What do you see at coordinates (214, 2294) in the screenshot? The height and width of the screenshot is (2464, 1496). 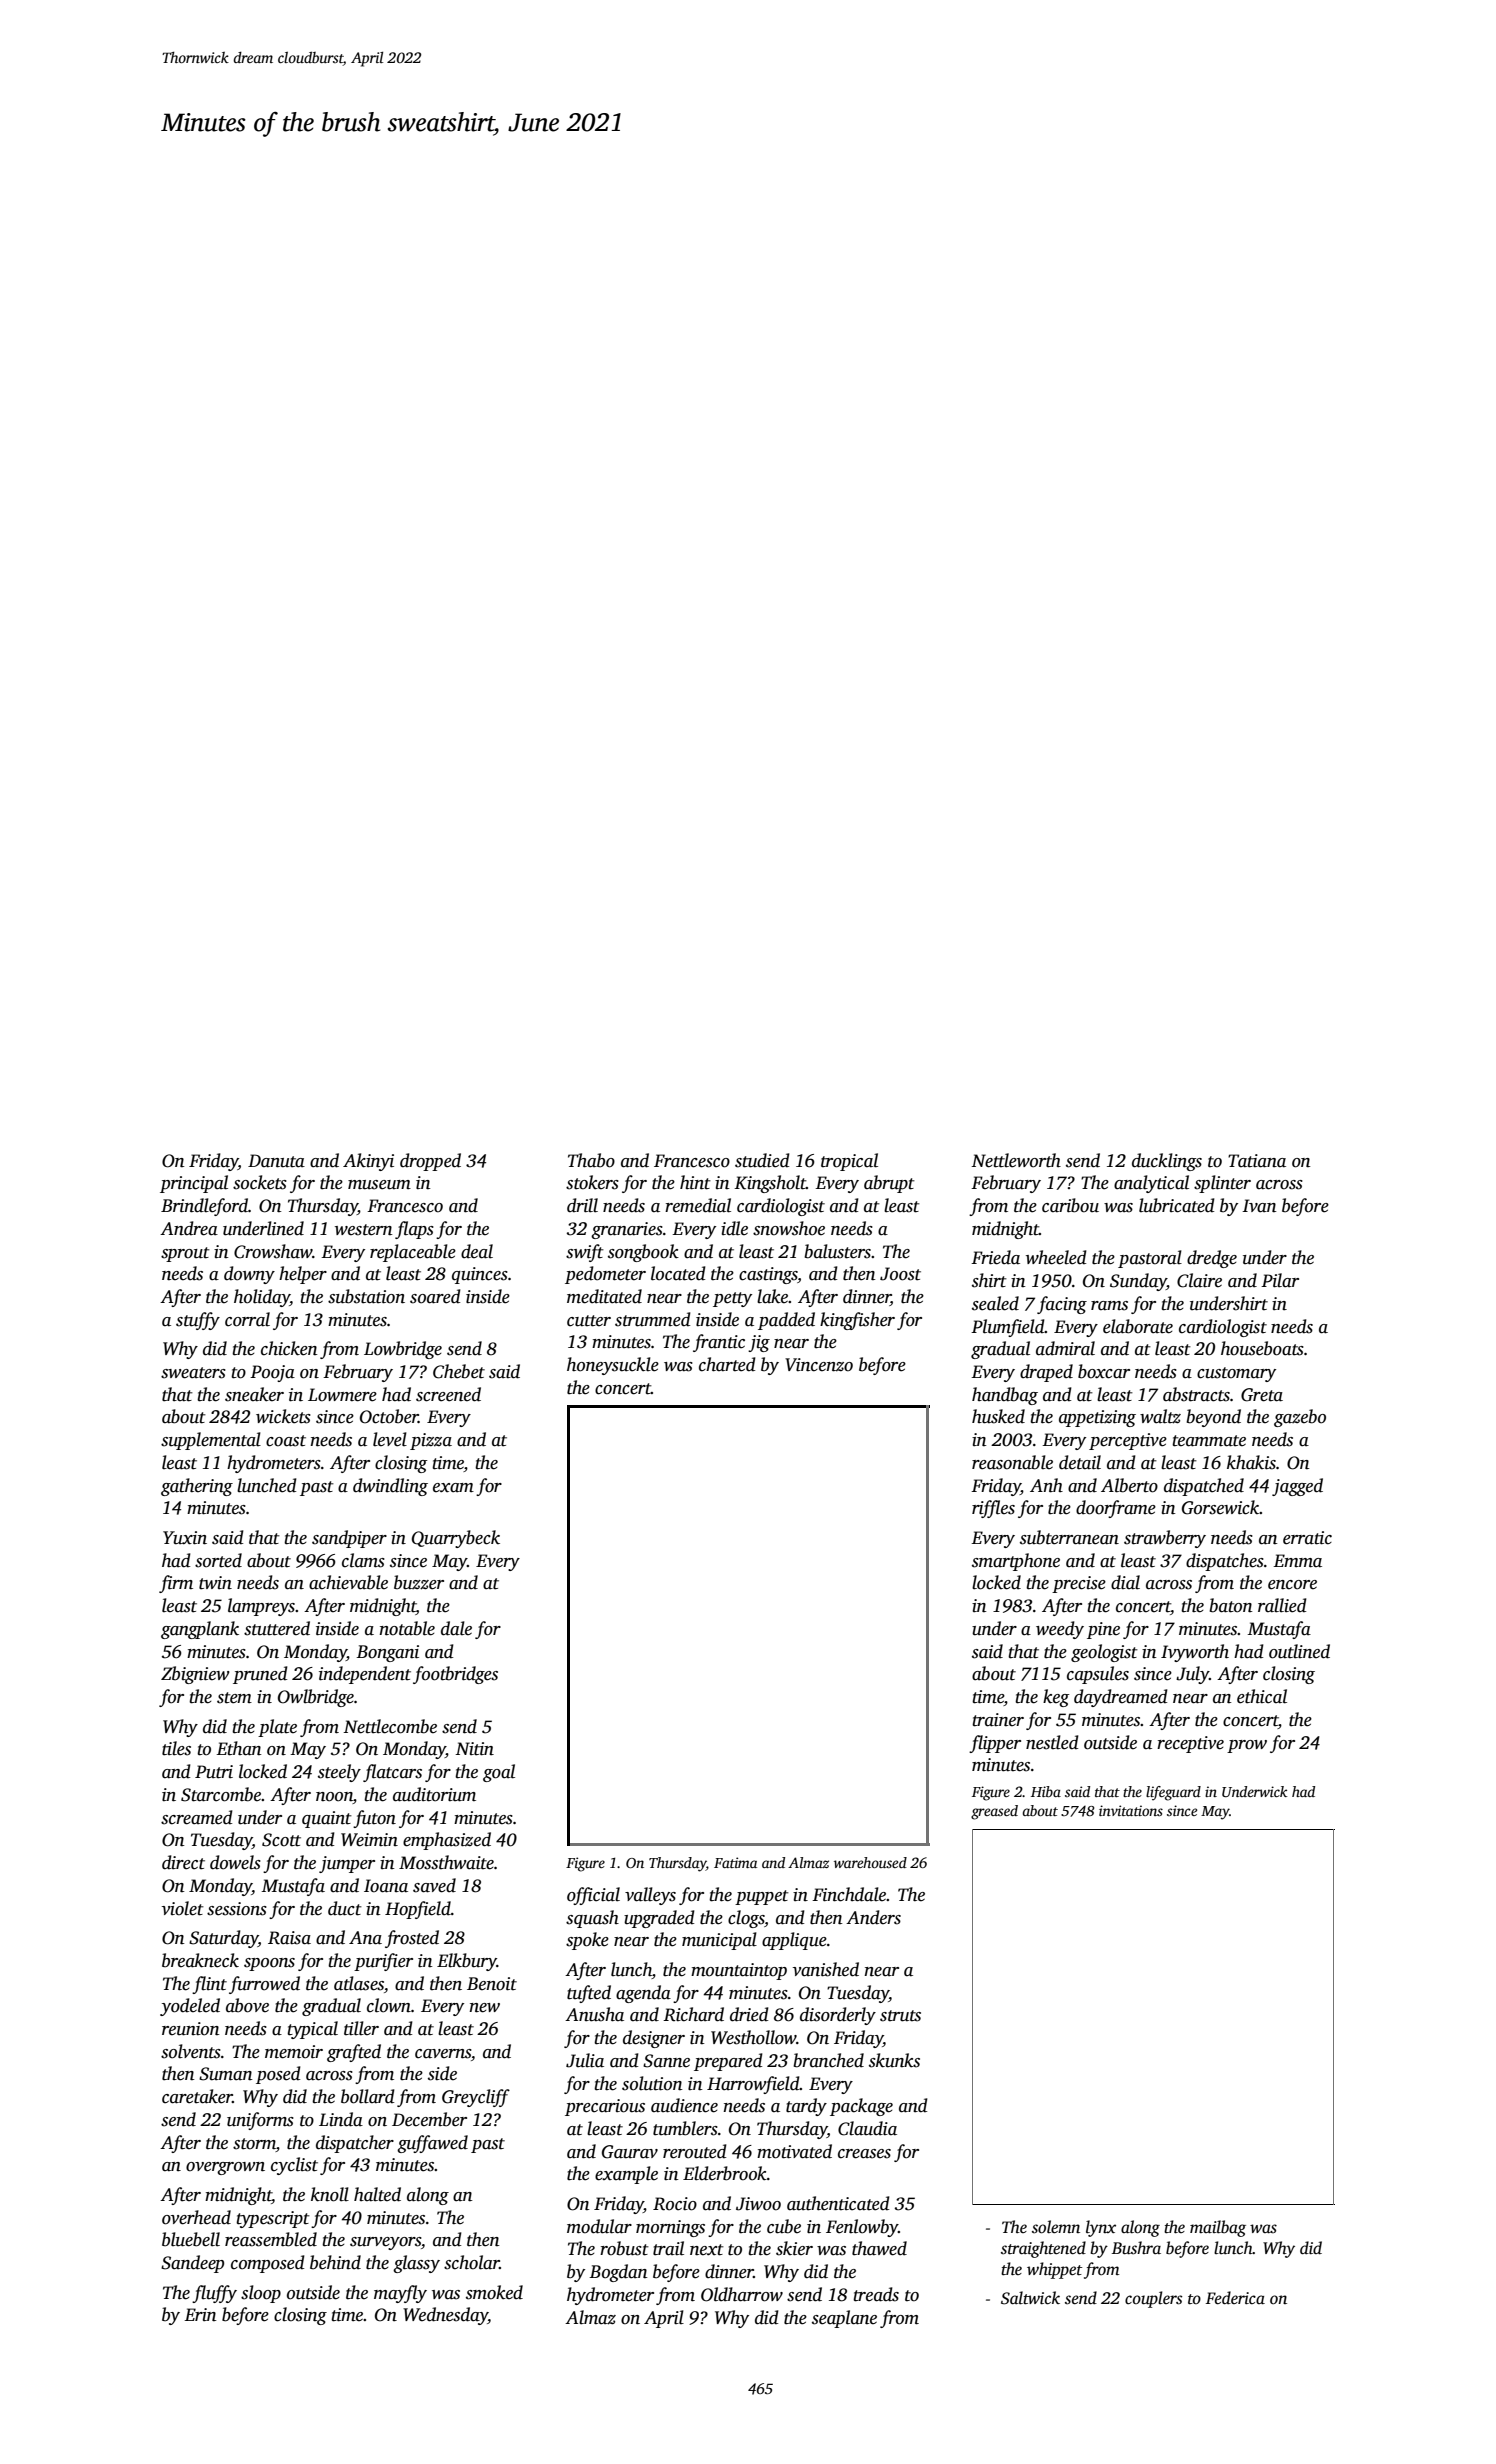 I see `fluffy` at bounding box center [214, 2294].
